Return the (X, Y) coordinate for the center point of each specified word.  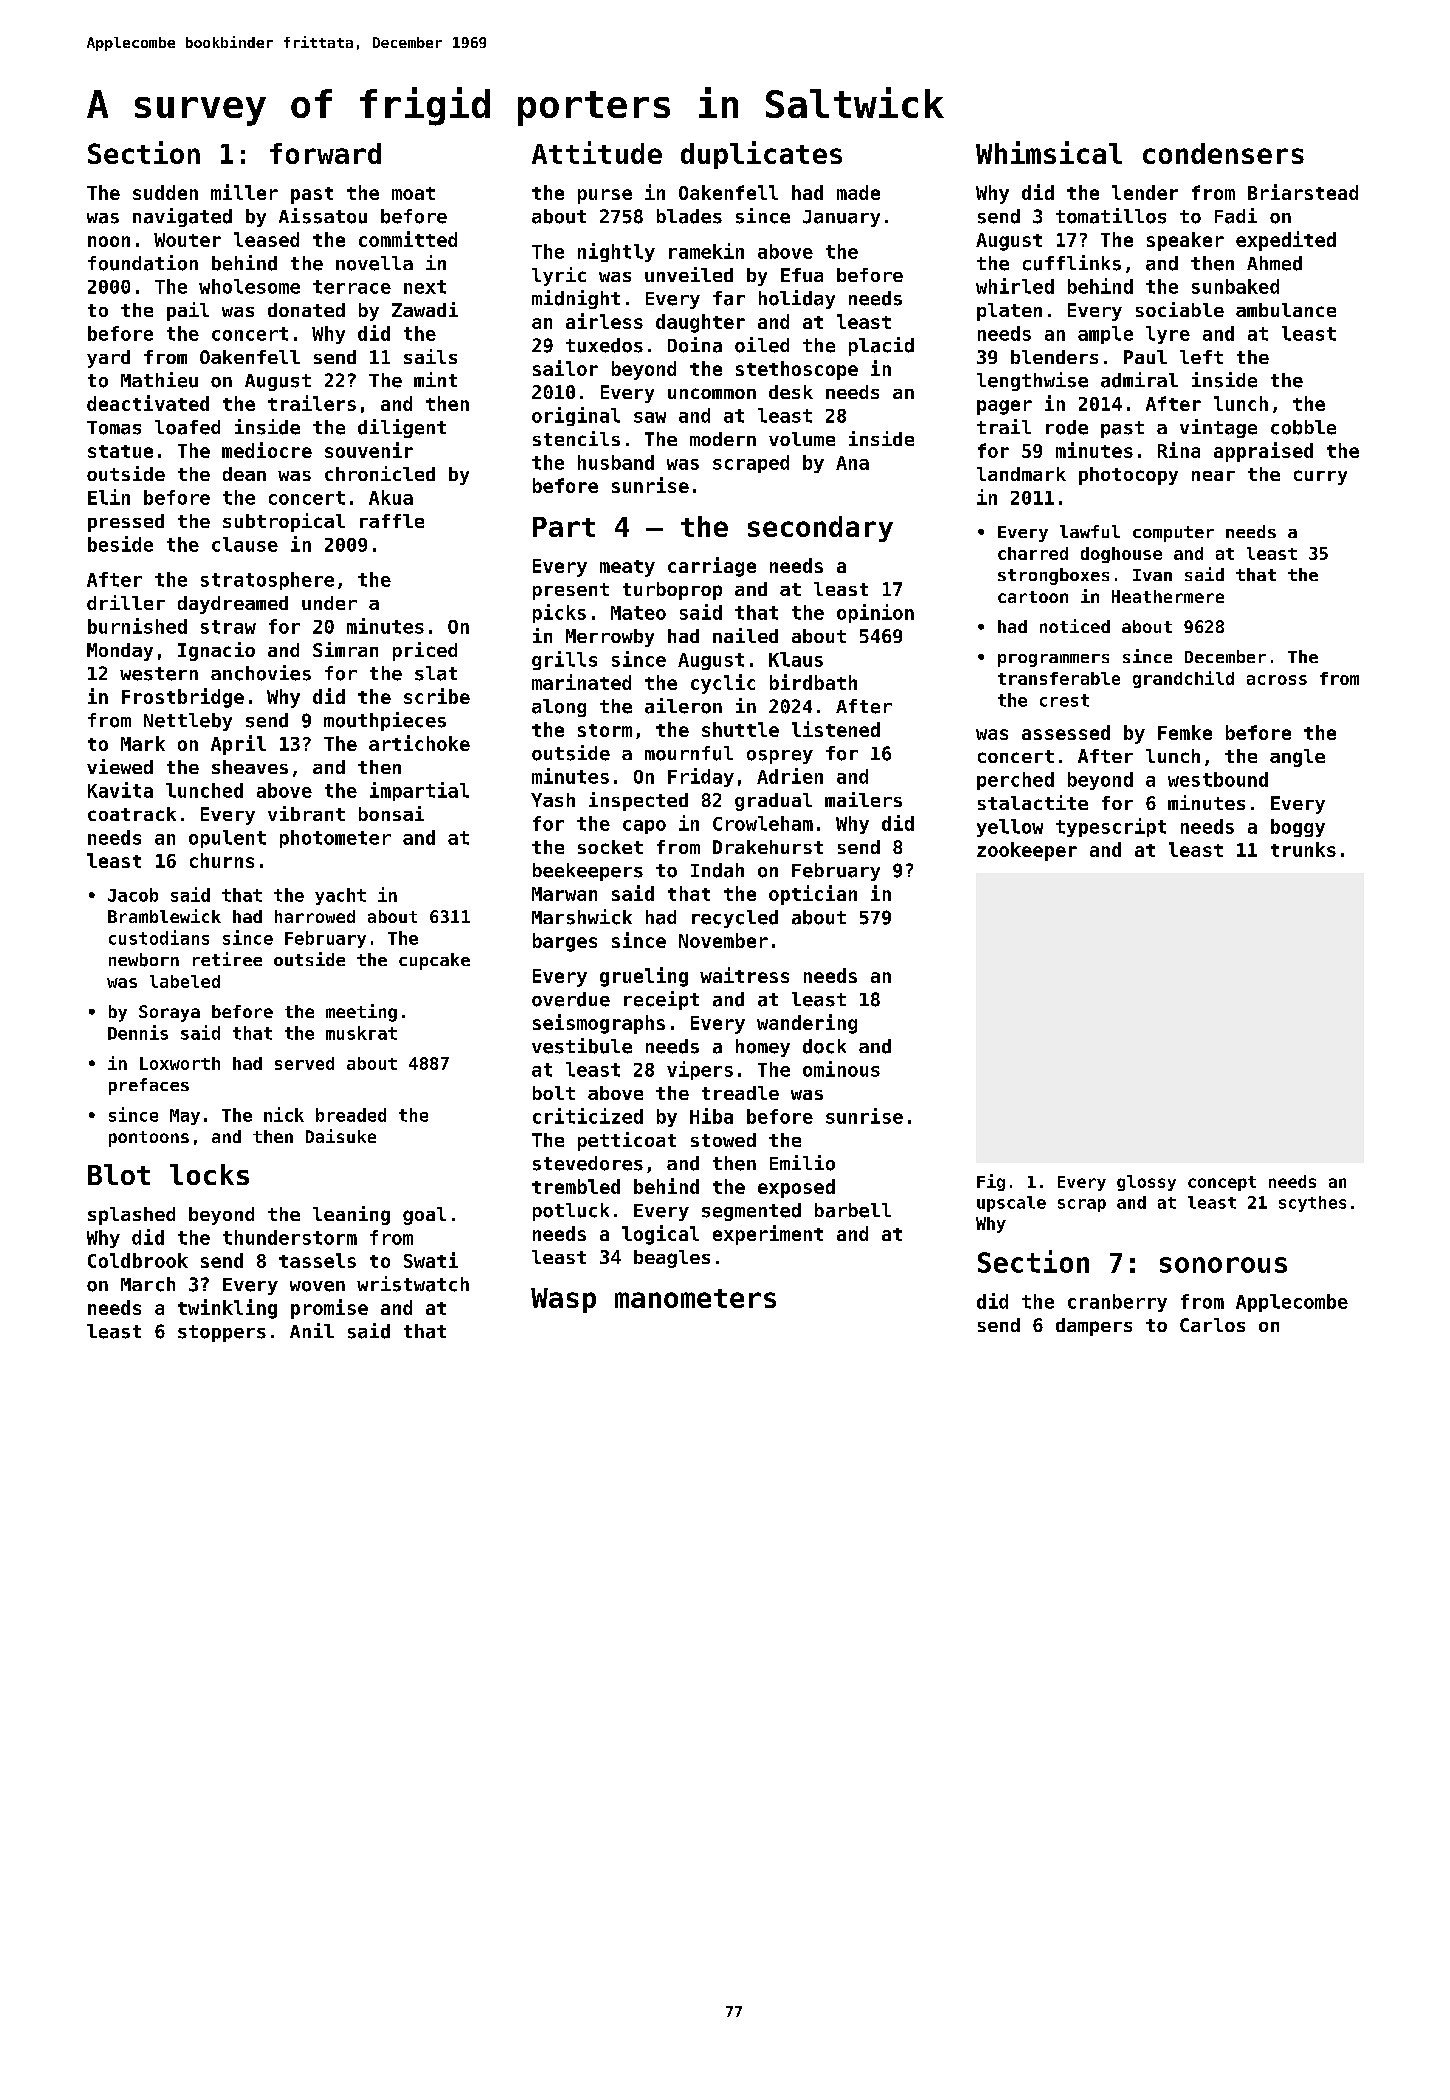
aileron (683, 706)
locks (209, 1174)
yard (108, 359)
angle (1297, 758)
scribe (437, 696)
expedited (1286, 241)
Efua (802, 275)
